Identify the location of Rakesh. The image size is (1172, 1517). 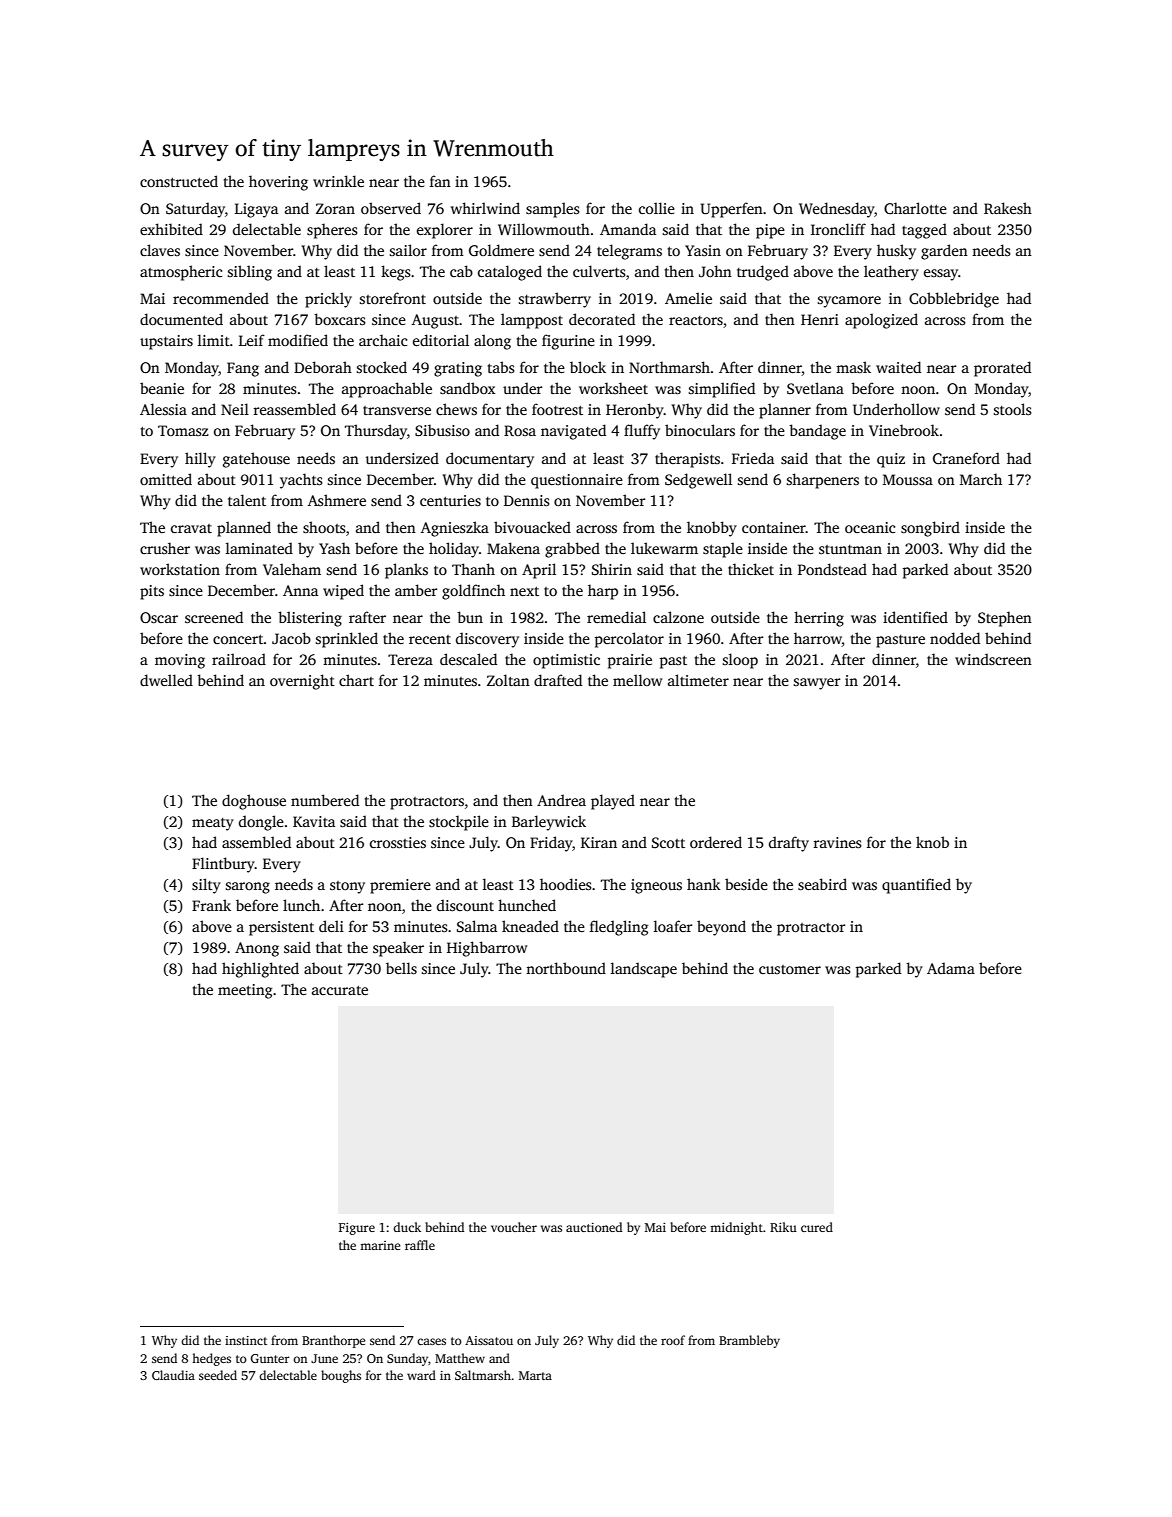
(1008, 208).
